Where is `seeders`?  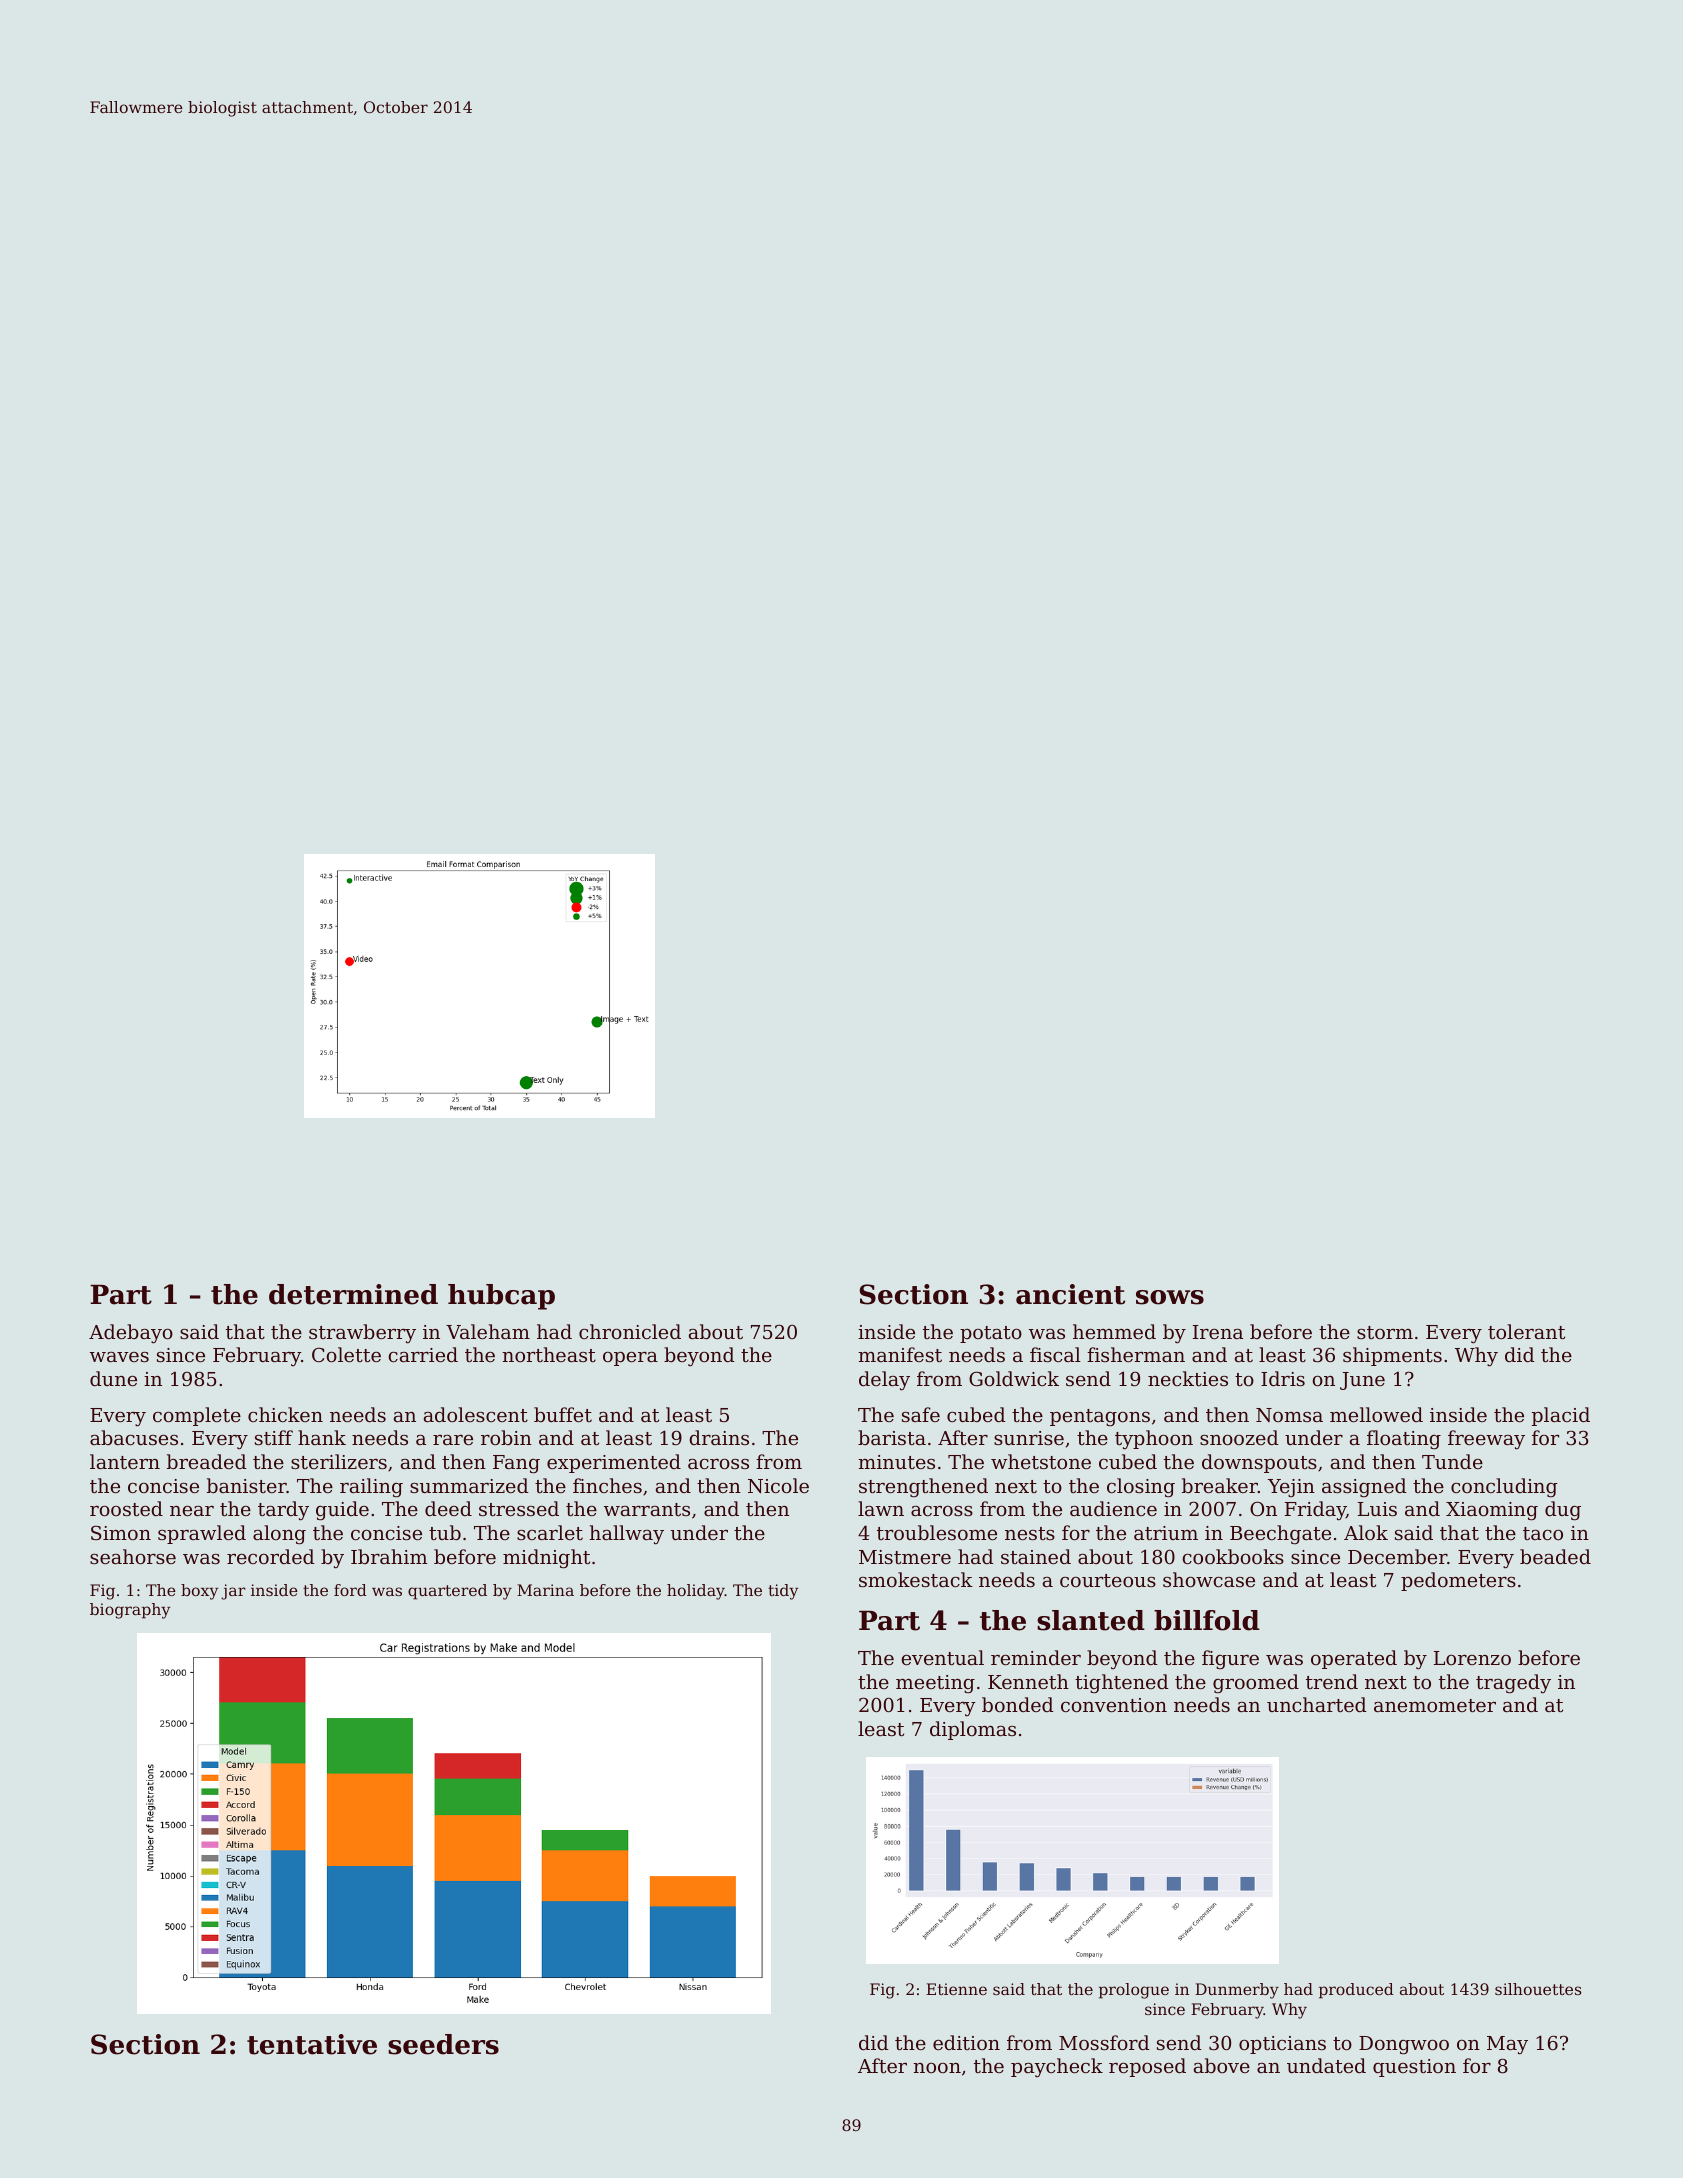
seeders is located at coordinates (443, 2044).
